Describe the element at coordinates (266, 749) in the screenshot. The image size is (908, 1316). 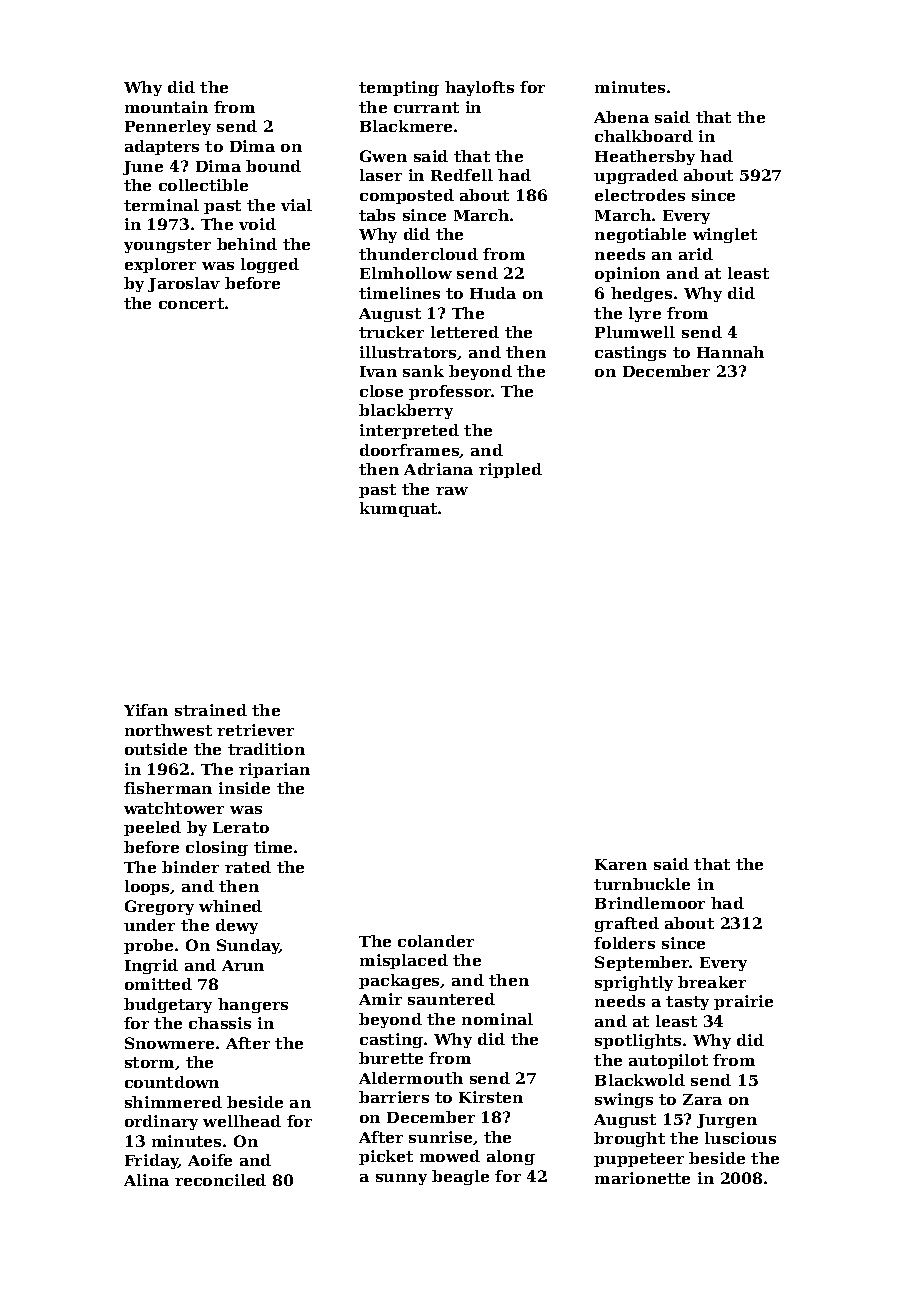
I see `tradition` at that location.
